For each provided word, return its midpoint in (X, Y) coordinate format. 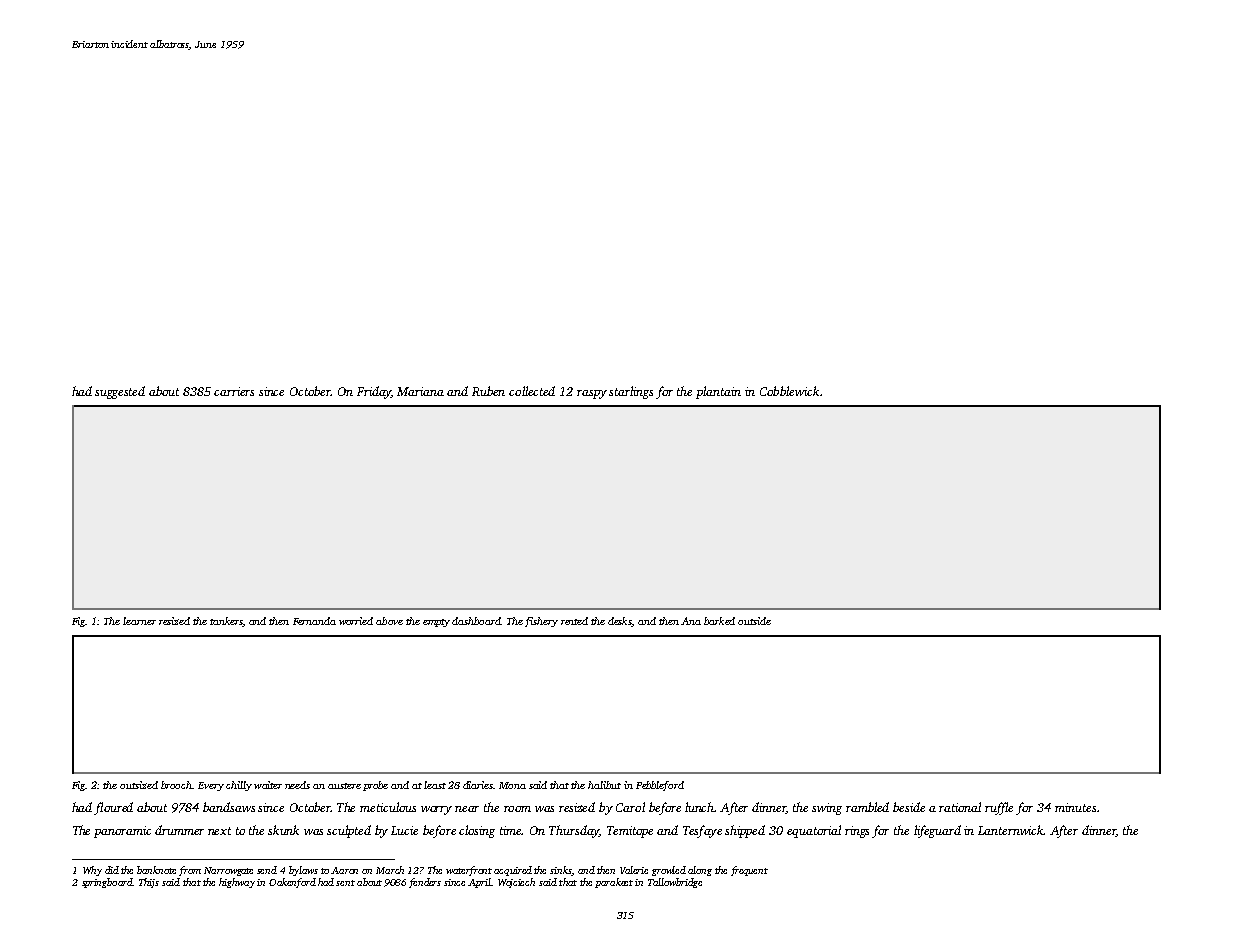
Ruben (488, 391)
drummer (179, 830)
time (511, 830)
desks (620, 622)
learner (139, 621)
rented (574, 621)
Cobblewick (789, 391)
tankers (226, 622)
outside (754, 621)
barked (719, 621)
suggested (120, 392)
